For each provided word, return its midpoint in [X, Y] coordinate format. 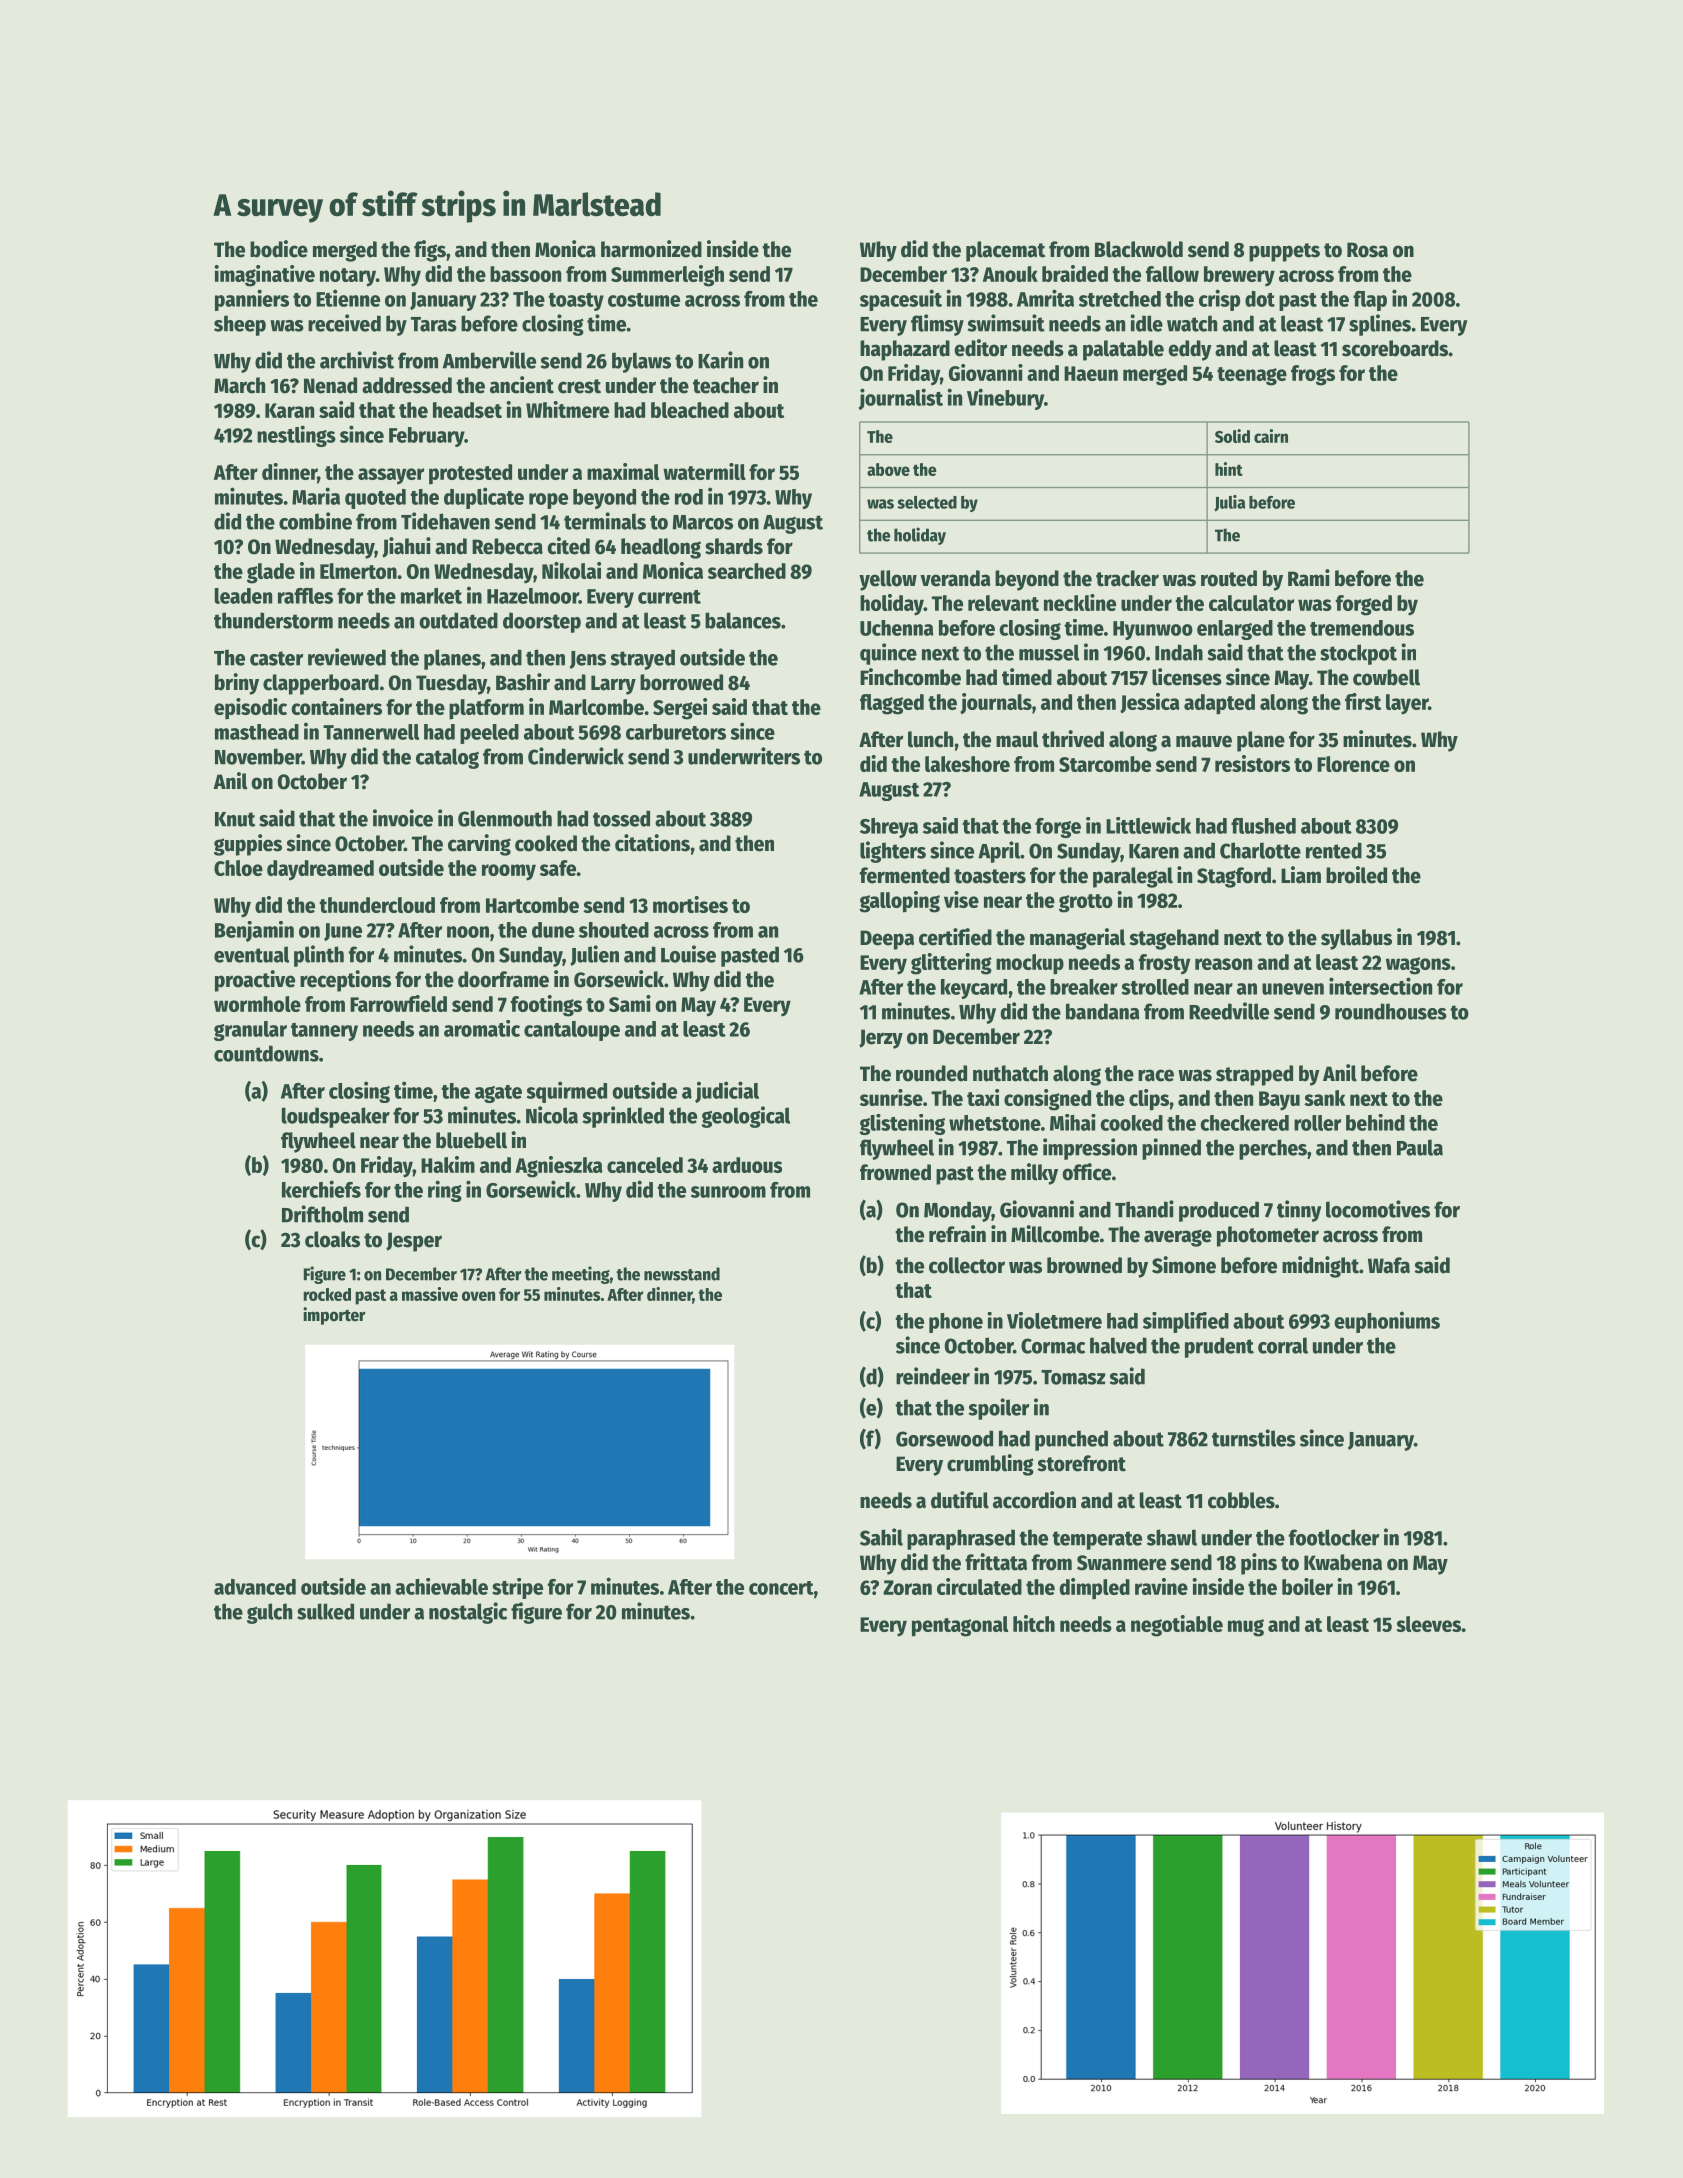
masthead [257, 732]
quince [888, 654]
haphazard [905, 350]
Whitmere [567, 409]
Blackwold [1139, 249]
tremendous [1362, 628]
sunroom [728, 1192]
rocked [327, 1294]
